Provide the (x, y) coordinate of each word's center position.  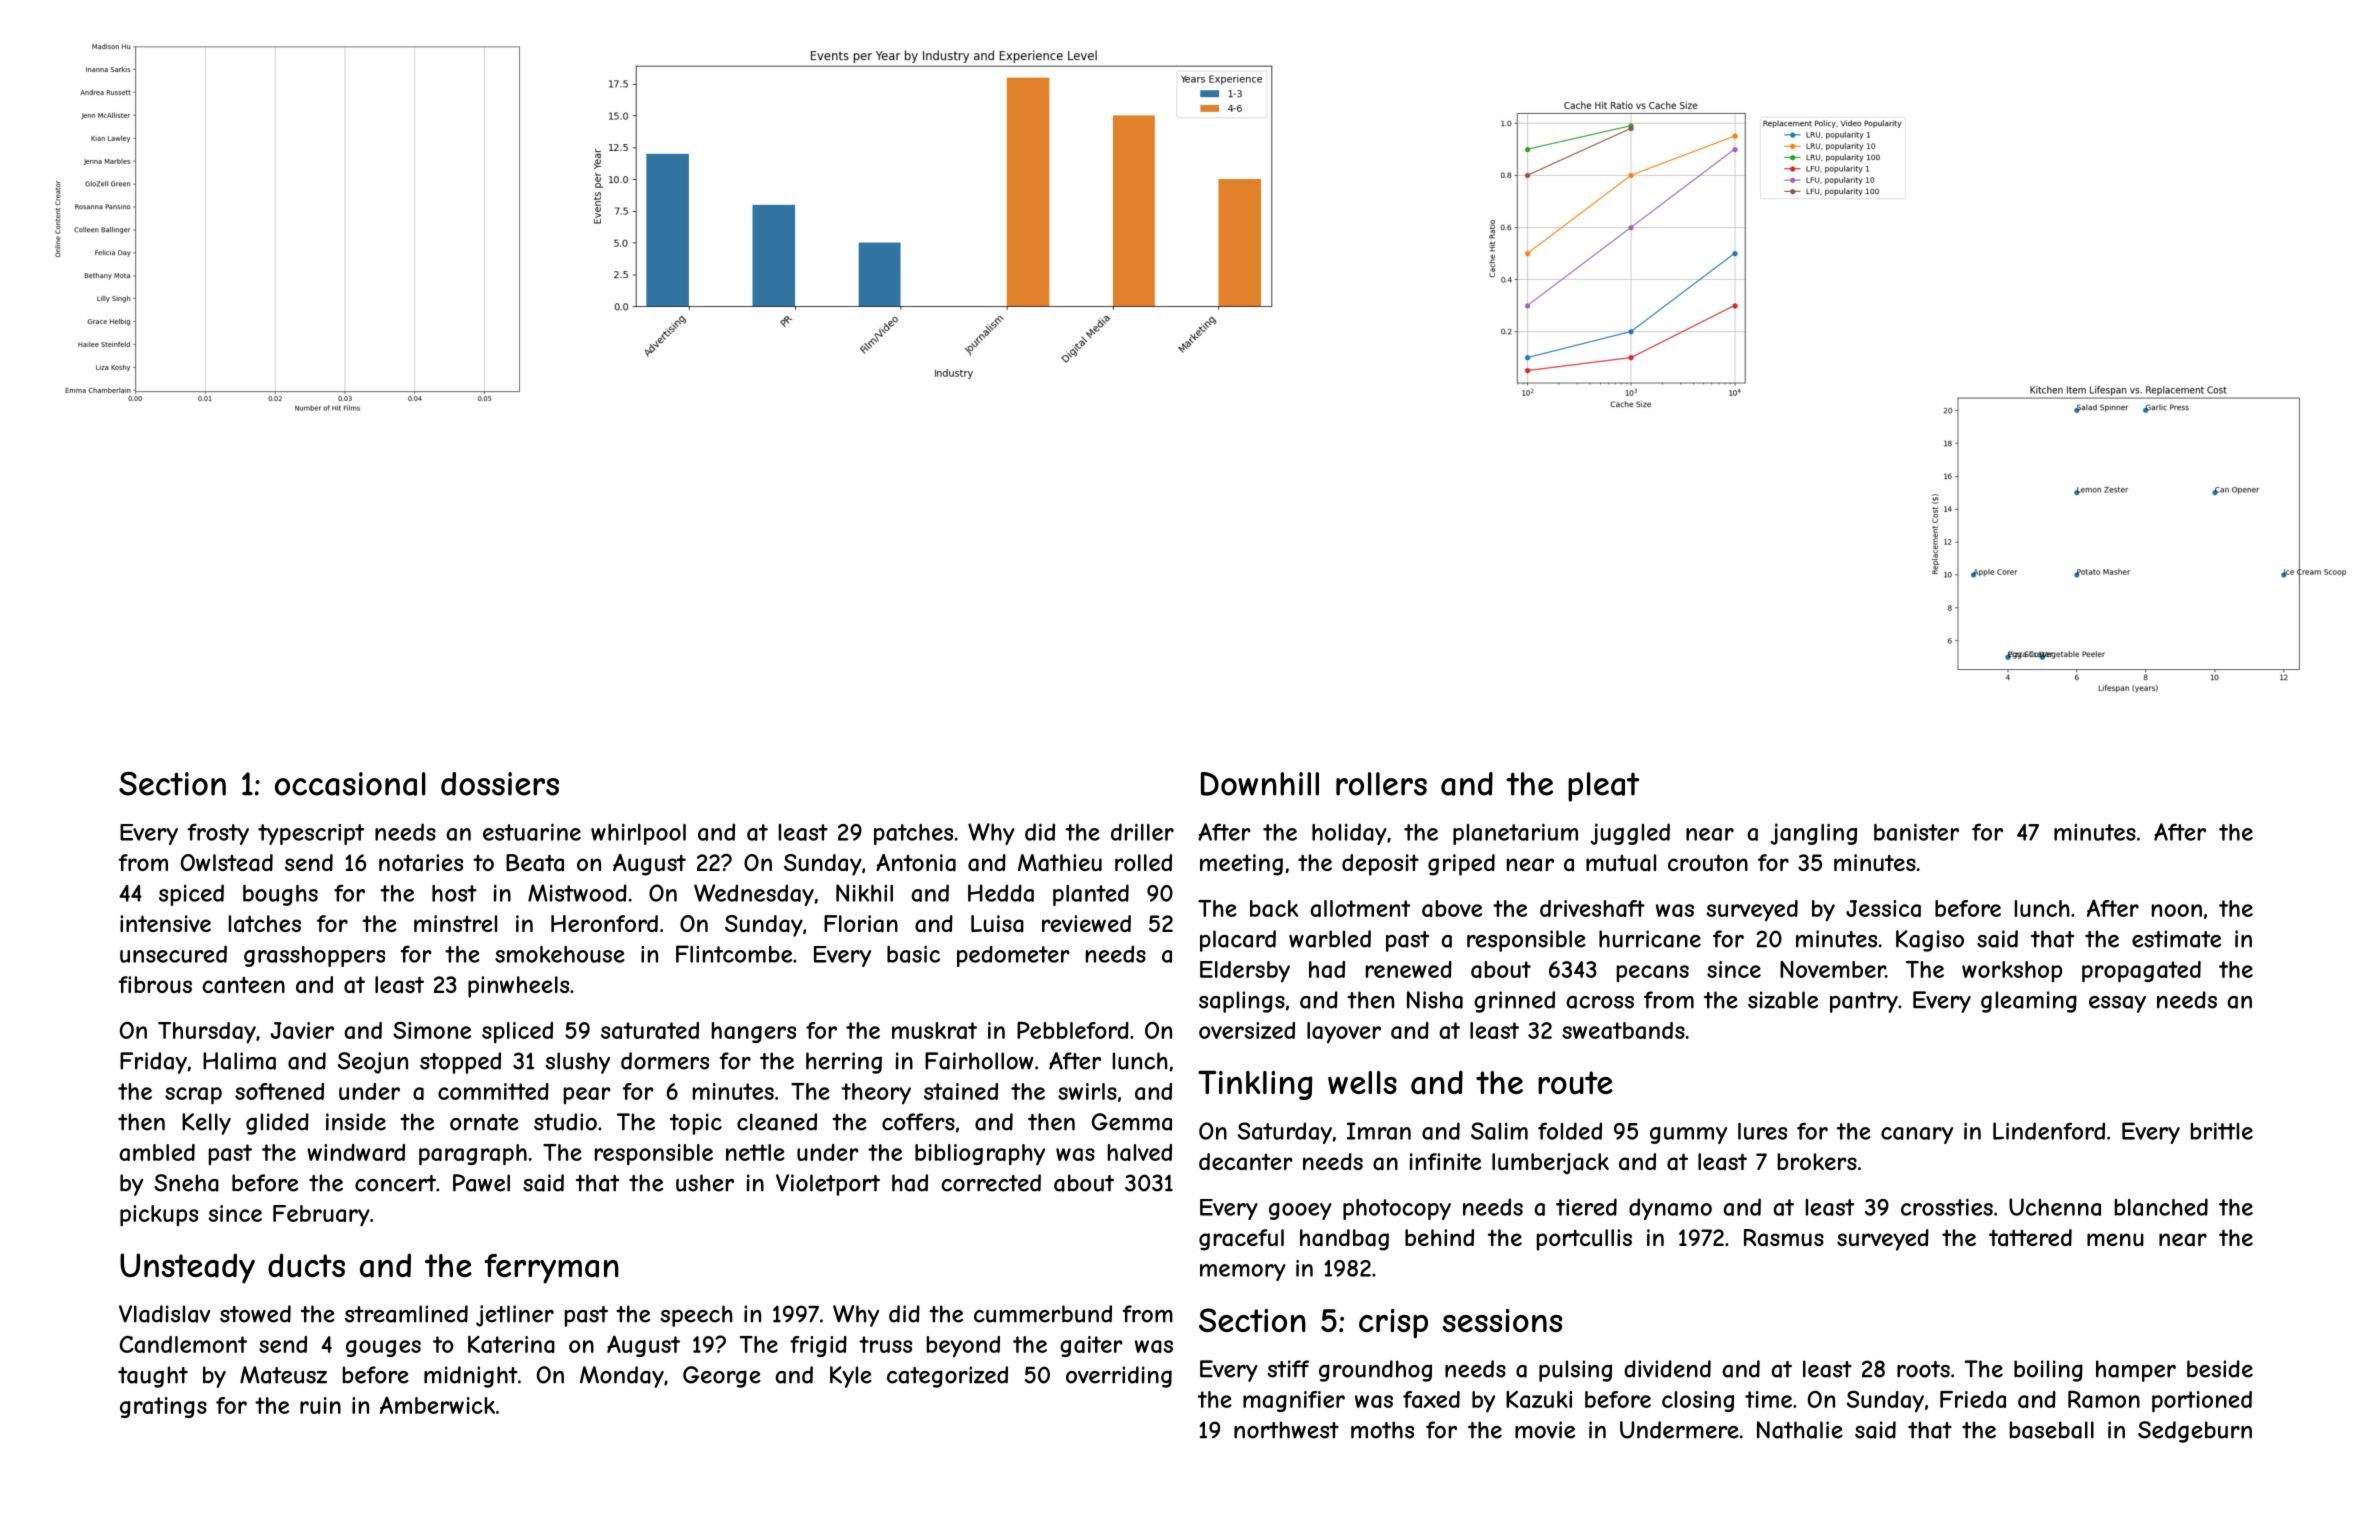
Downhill (1260, 784)
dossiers (500, 784)
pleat (1603, 787)
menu (2115, 1239)
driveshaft (1592, 908)
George (722, 1377)
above (1452, 908)
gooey (1300, 1211)
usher (705, 1183)
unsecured (173, 954)
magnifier (1294, 1401)
